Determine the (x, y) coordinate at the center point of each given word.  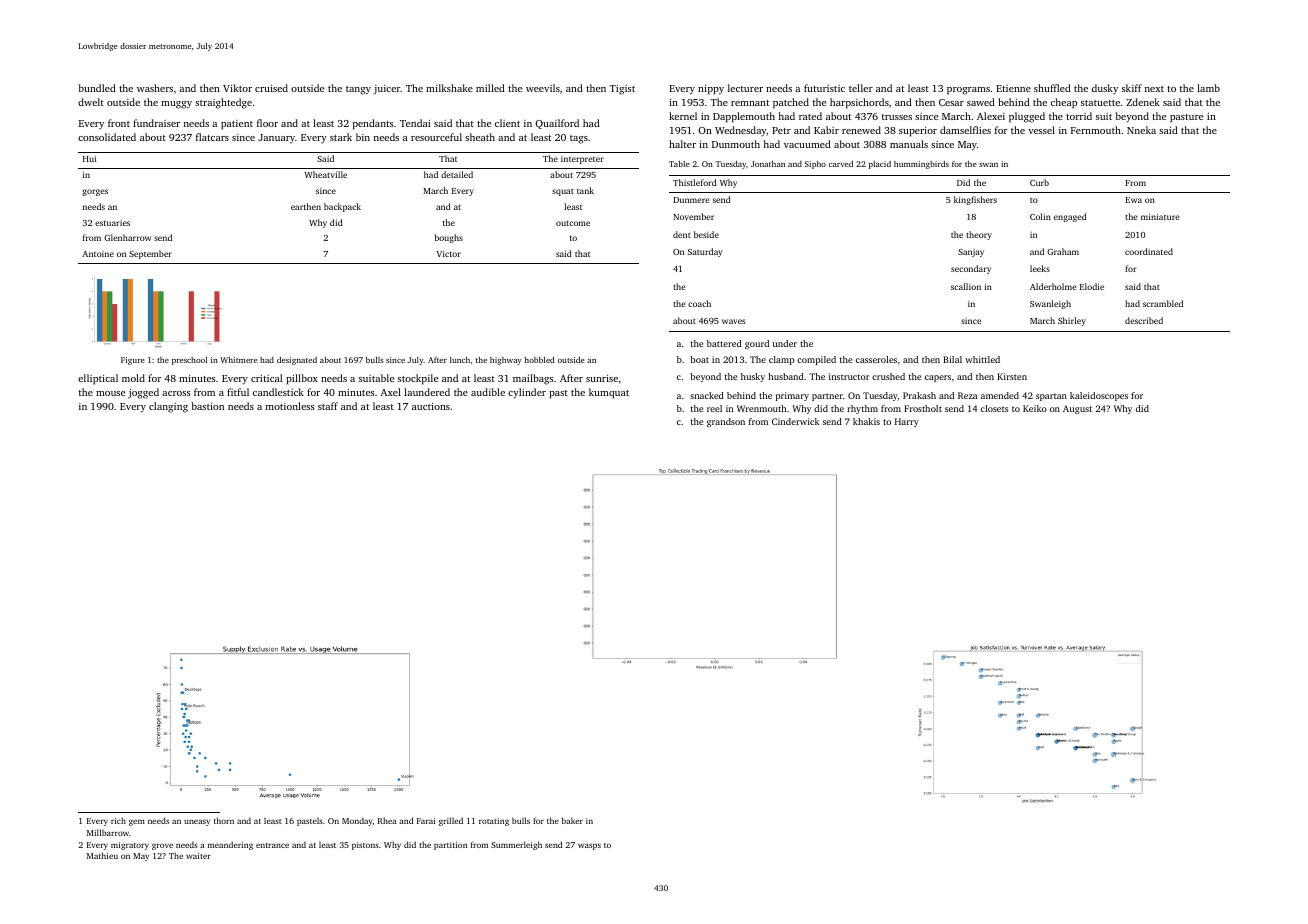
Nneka (1141, 130)
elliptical (98, 379)
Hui (90, 158)
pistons (365, 846)
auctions (431, 406)
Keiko (1035, 408)
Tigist (622, 90)
